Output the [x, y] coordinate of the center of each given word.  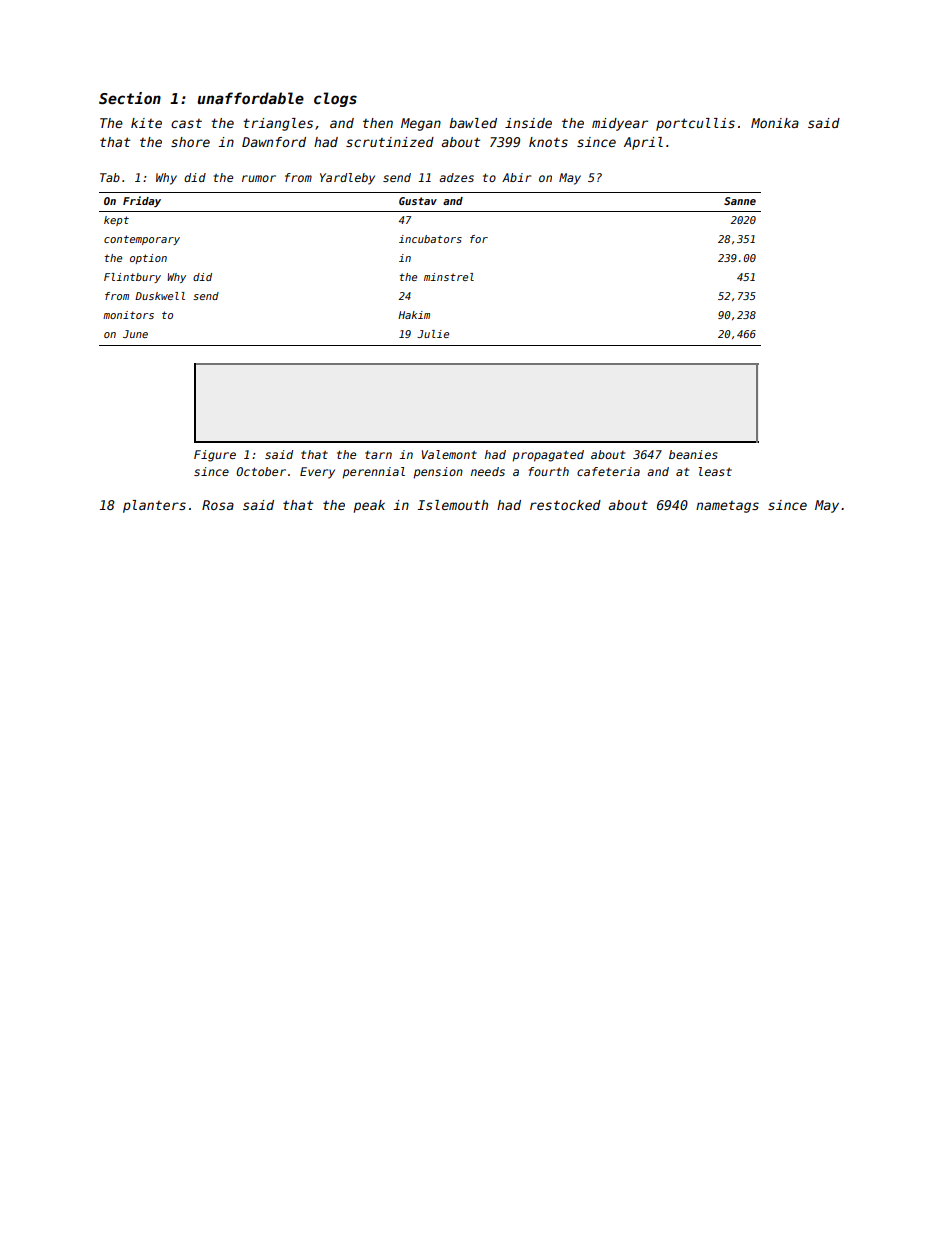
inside [528, 123]
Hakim [414, 315]
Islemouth [452, 505]
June [135, 334]
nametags [727, 507]
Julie [433, 334]
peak [369, 506]
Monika [775, 123]
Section [130, 98]
